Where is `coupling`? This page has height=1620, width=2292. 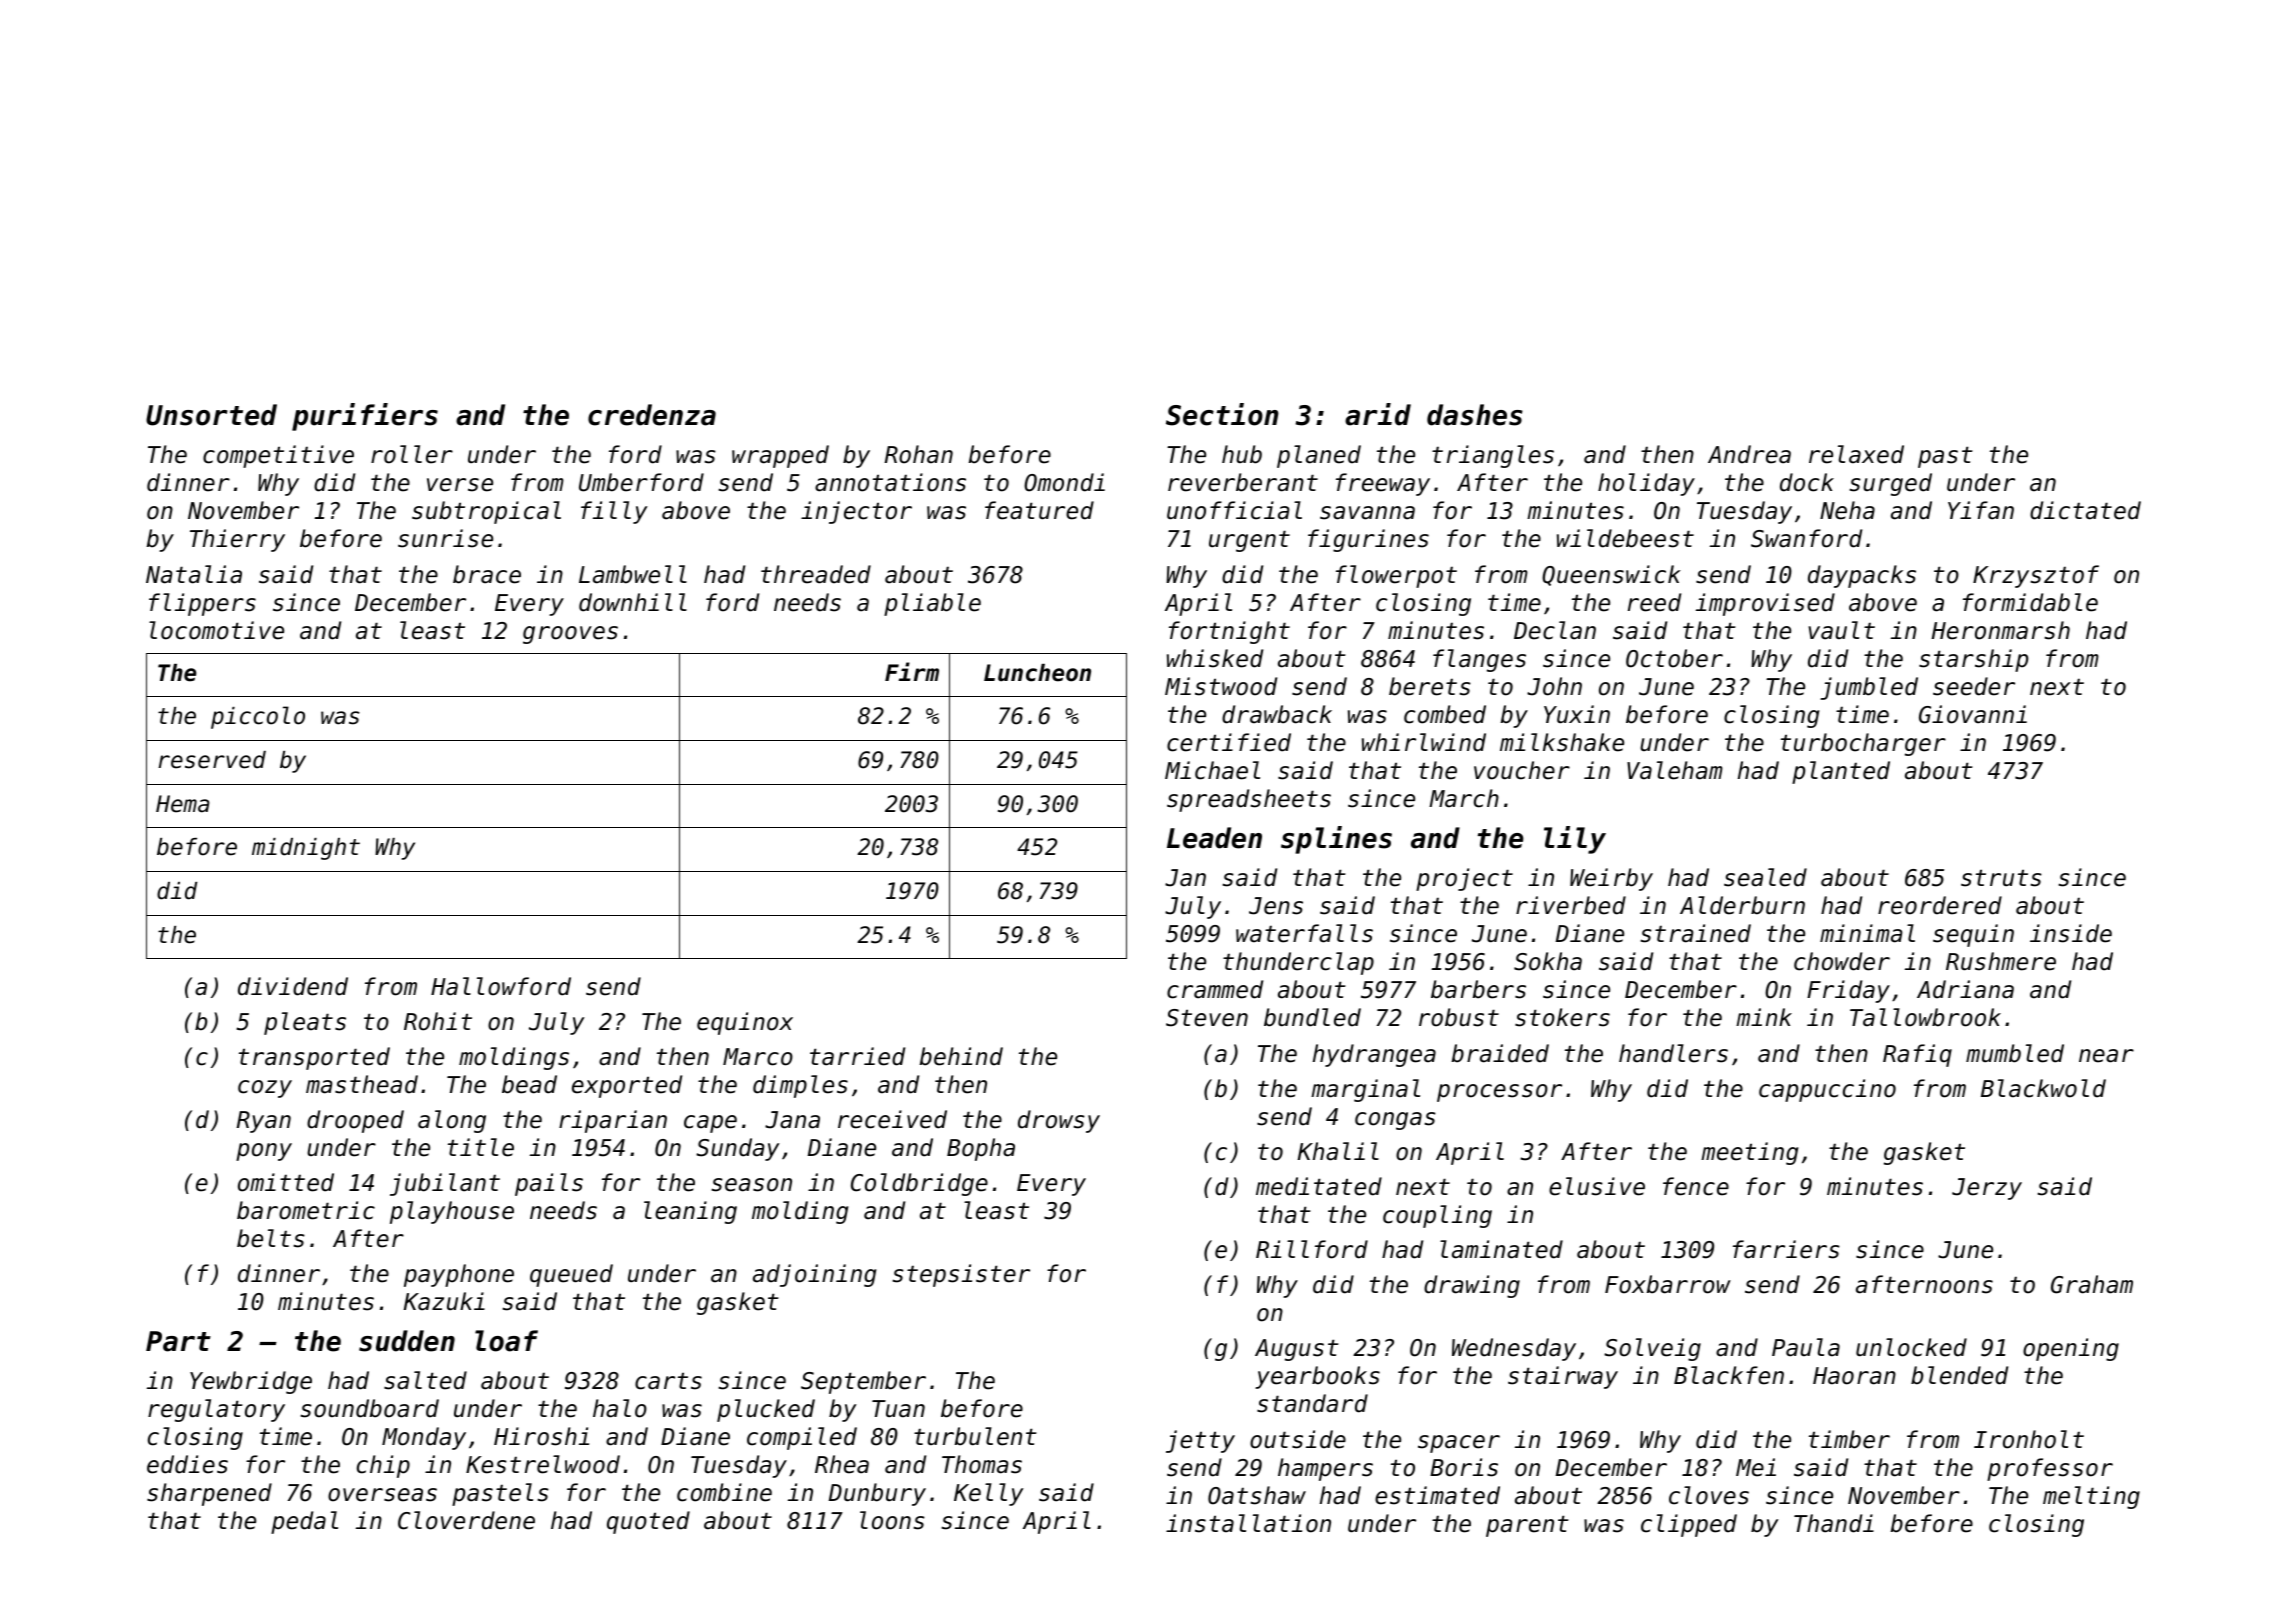 coupling is located at coordinates (1437, 1216).
